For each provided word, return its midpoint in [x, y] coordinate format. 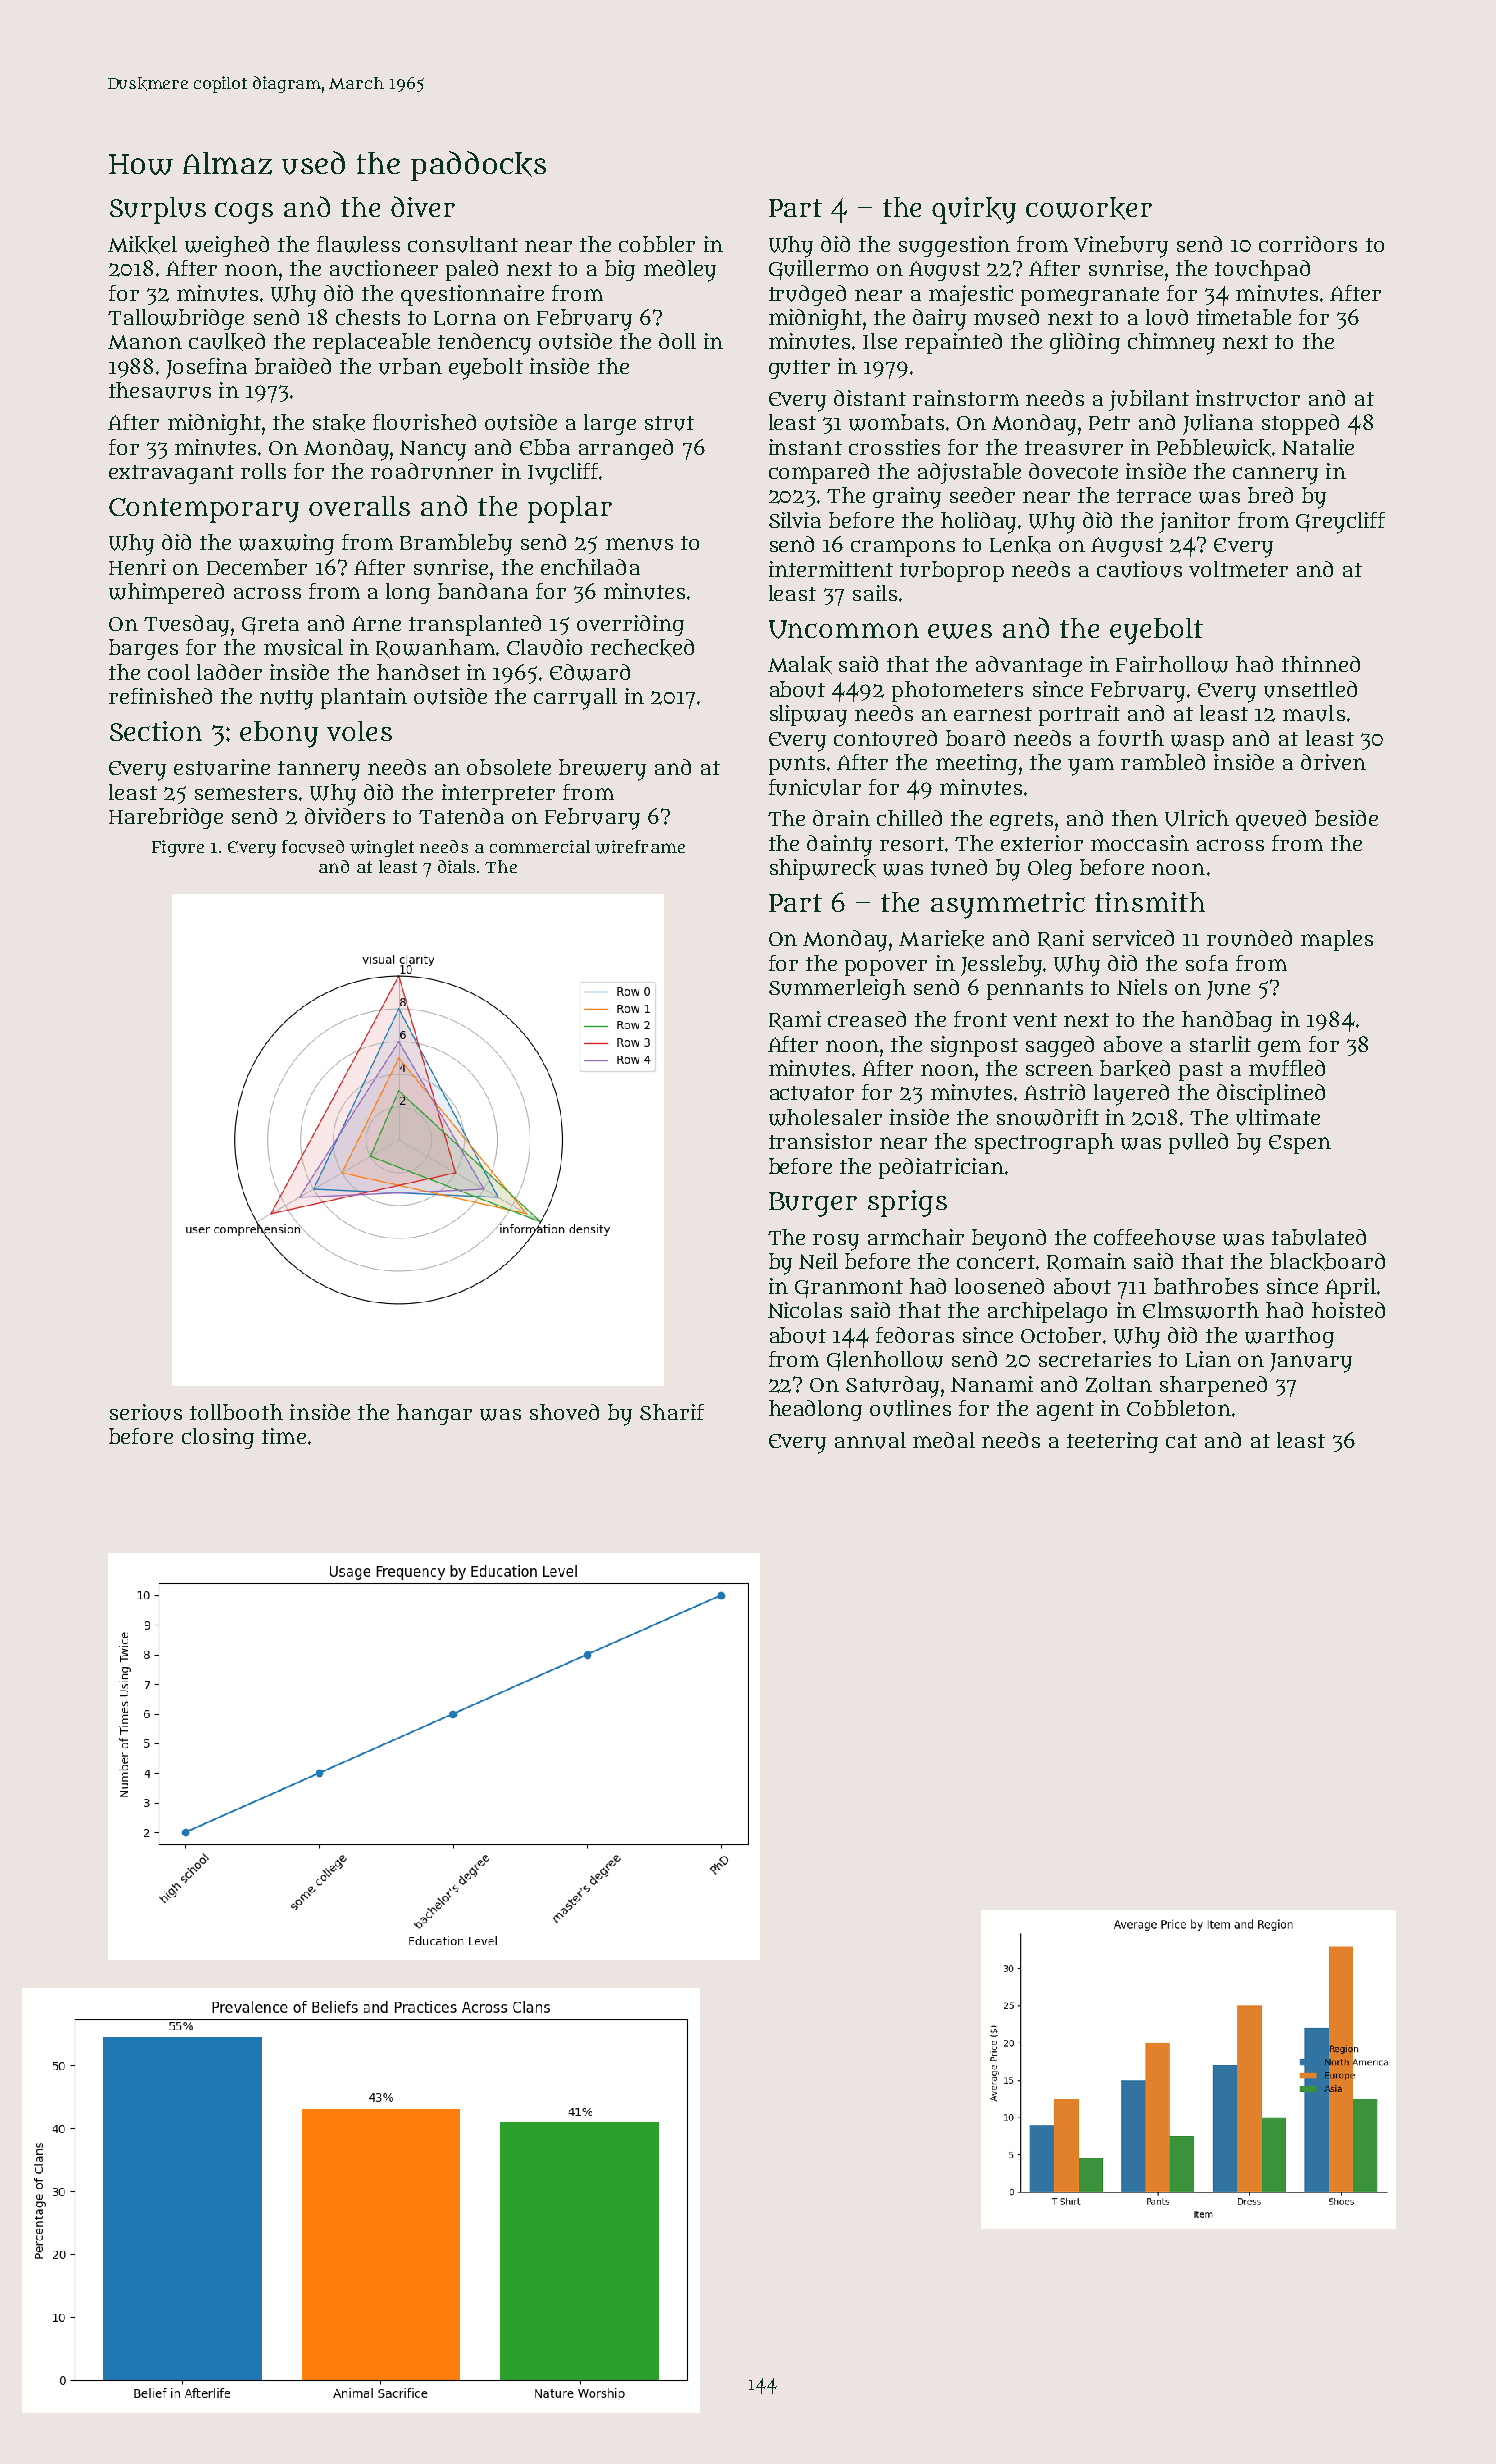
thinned [1321, 664]
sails [875, 593]
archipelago [1047, 1312]
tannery [319, 771]
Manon [145, 342]
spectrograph [1044, 1143]
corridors [1308, 244]
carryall [575, 699]
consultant [463, 244]
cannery [1275, 476]
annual [870, 1440]
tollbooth [236, 1412]
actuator [812, 1093]
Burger [813, 1204]
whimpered [166, 593]
